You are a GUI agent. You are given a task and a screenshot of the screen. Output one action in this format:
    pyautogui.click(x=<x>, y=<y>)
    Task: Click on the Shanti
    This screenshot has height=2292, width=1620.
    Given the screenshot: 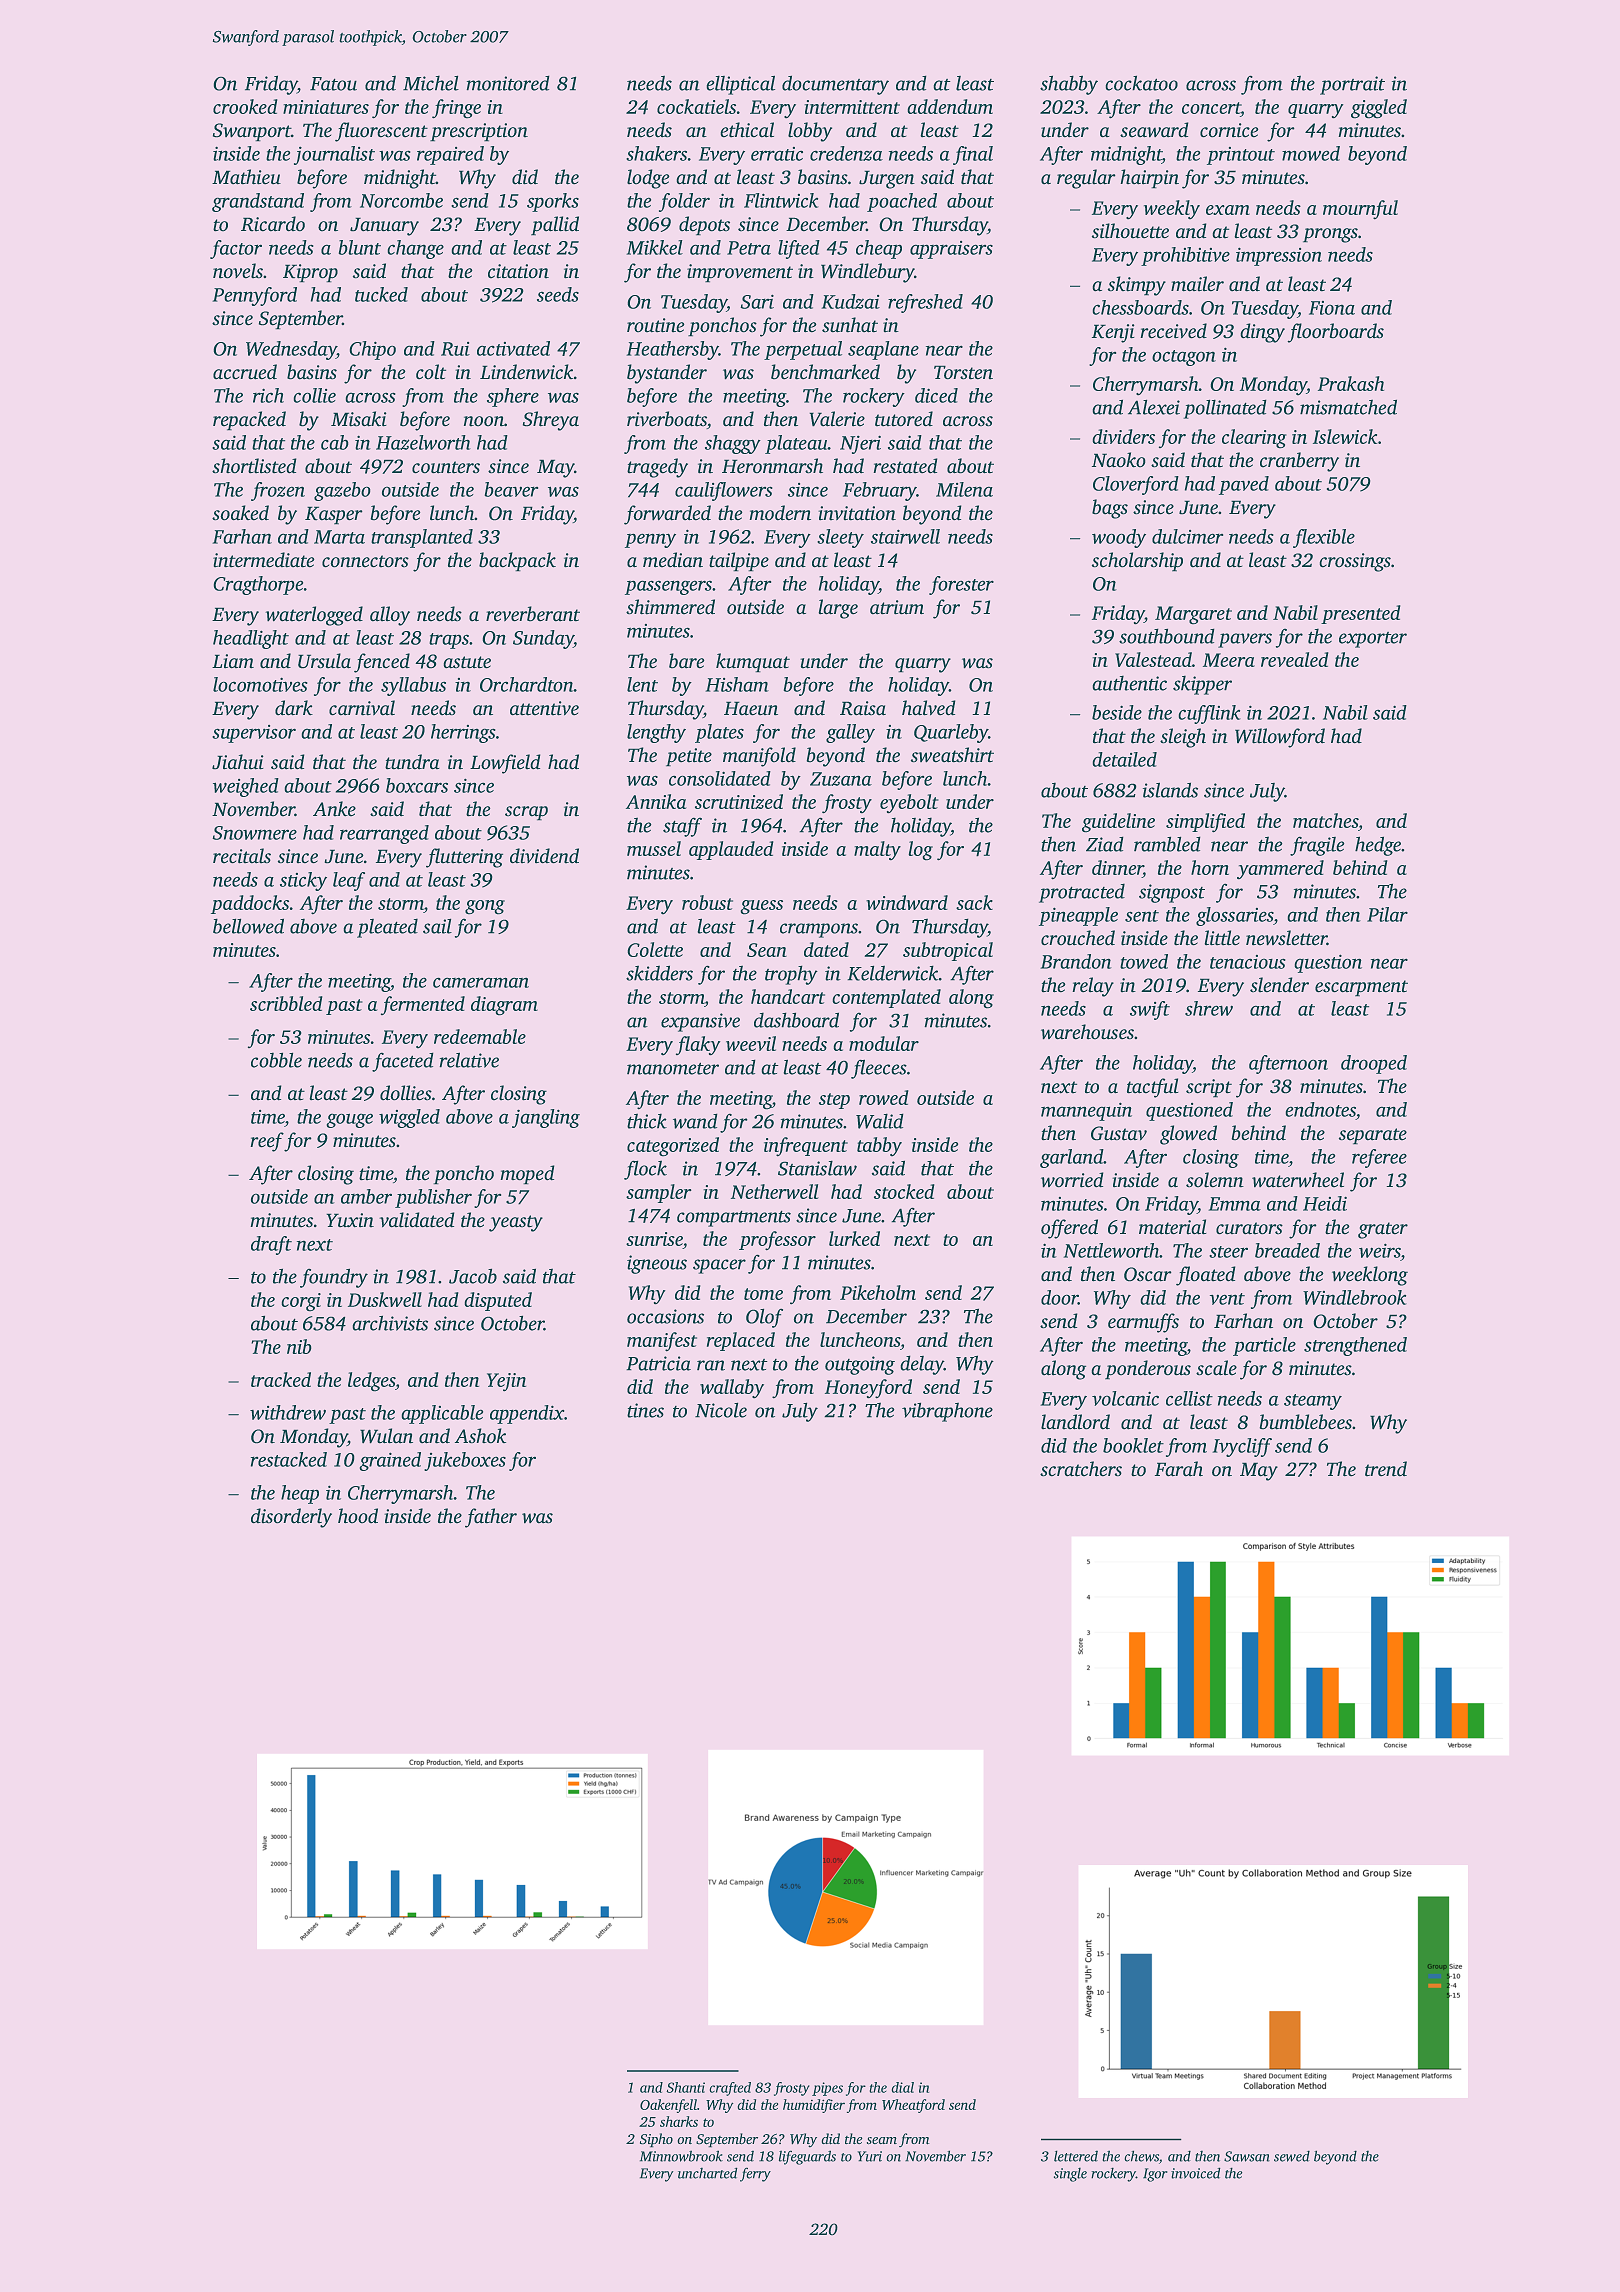 What is the action you would take?
    pyautogui.click(x=685, y=2087)
